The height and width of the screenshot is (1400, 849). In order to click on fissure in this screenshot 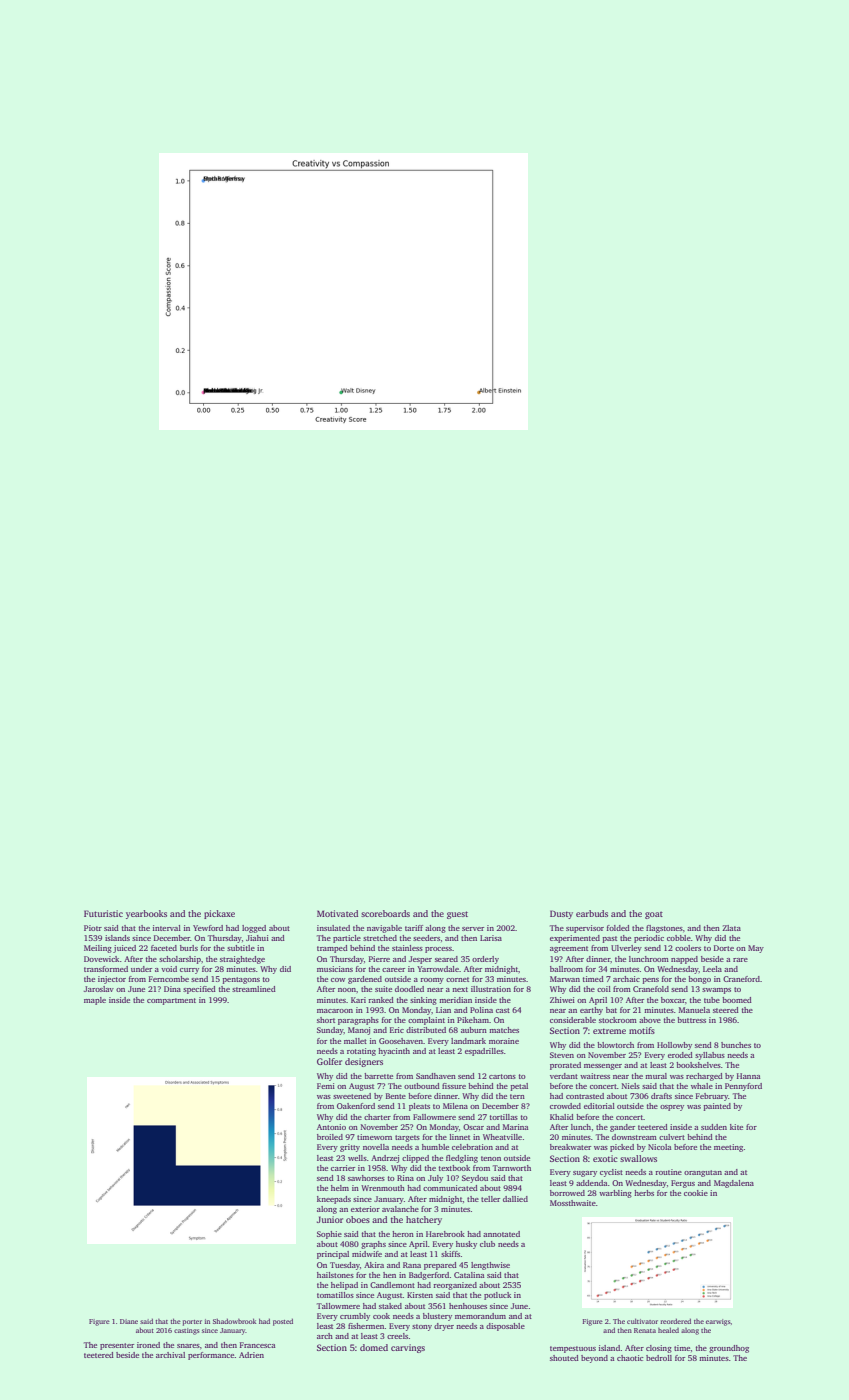, I will do `click(454, 1086)`.
